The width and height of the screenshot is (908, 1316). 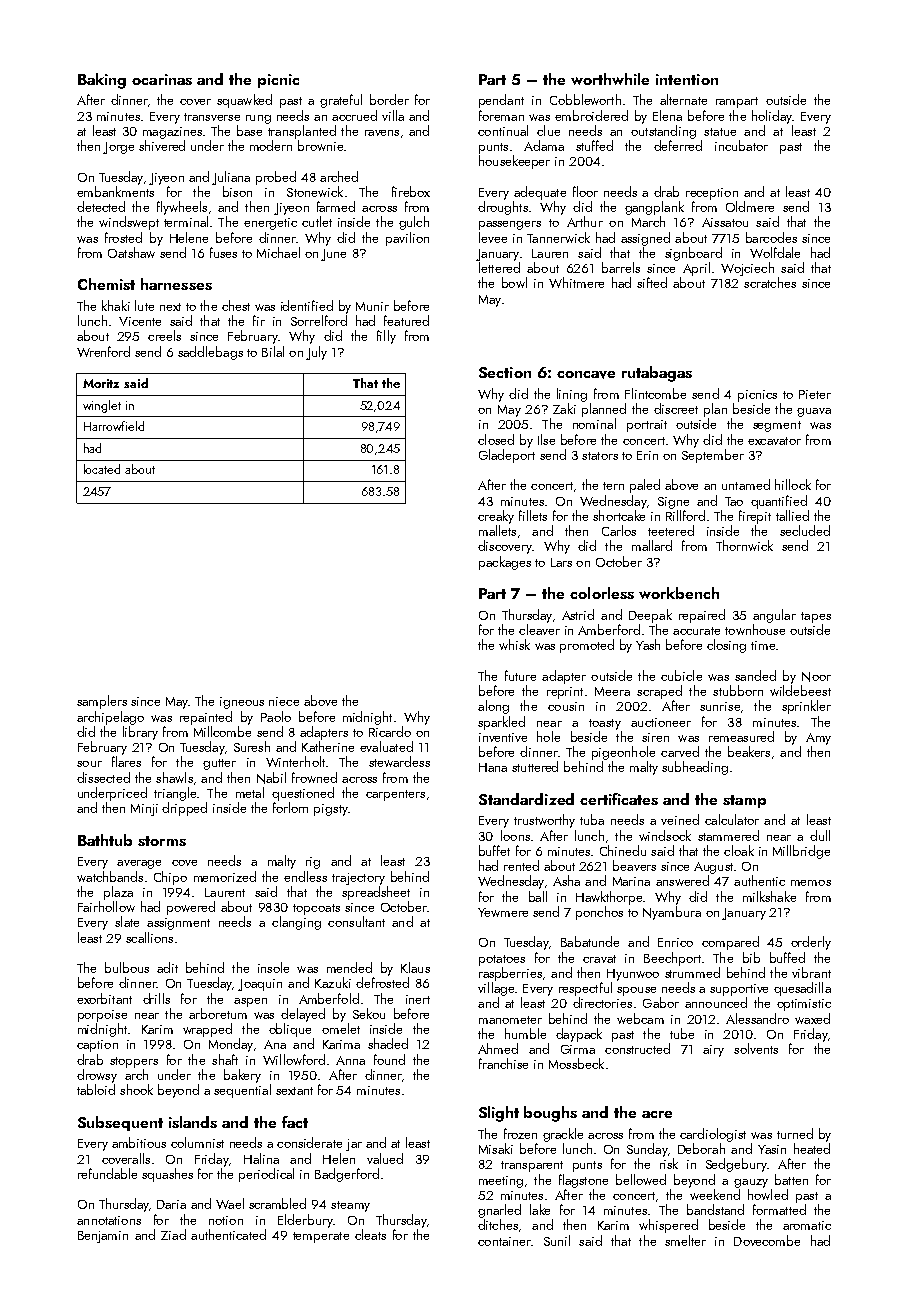 What do you see at coordinates (218, 1013) in the screenshot?
I see `arboretum` at bounding box center [218, 1013].
